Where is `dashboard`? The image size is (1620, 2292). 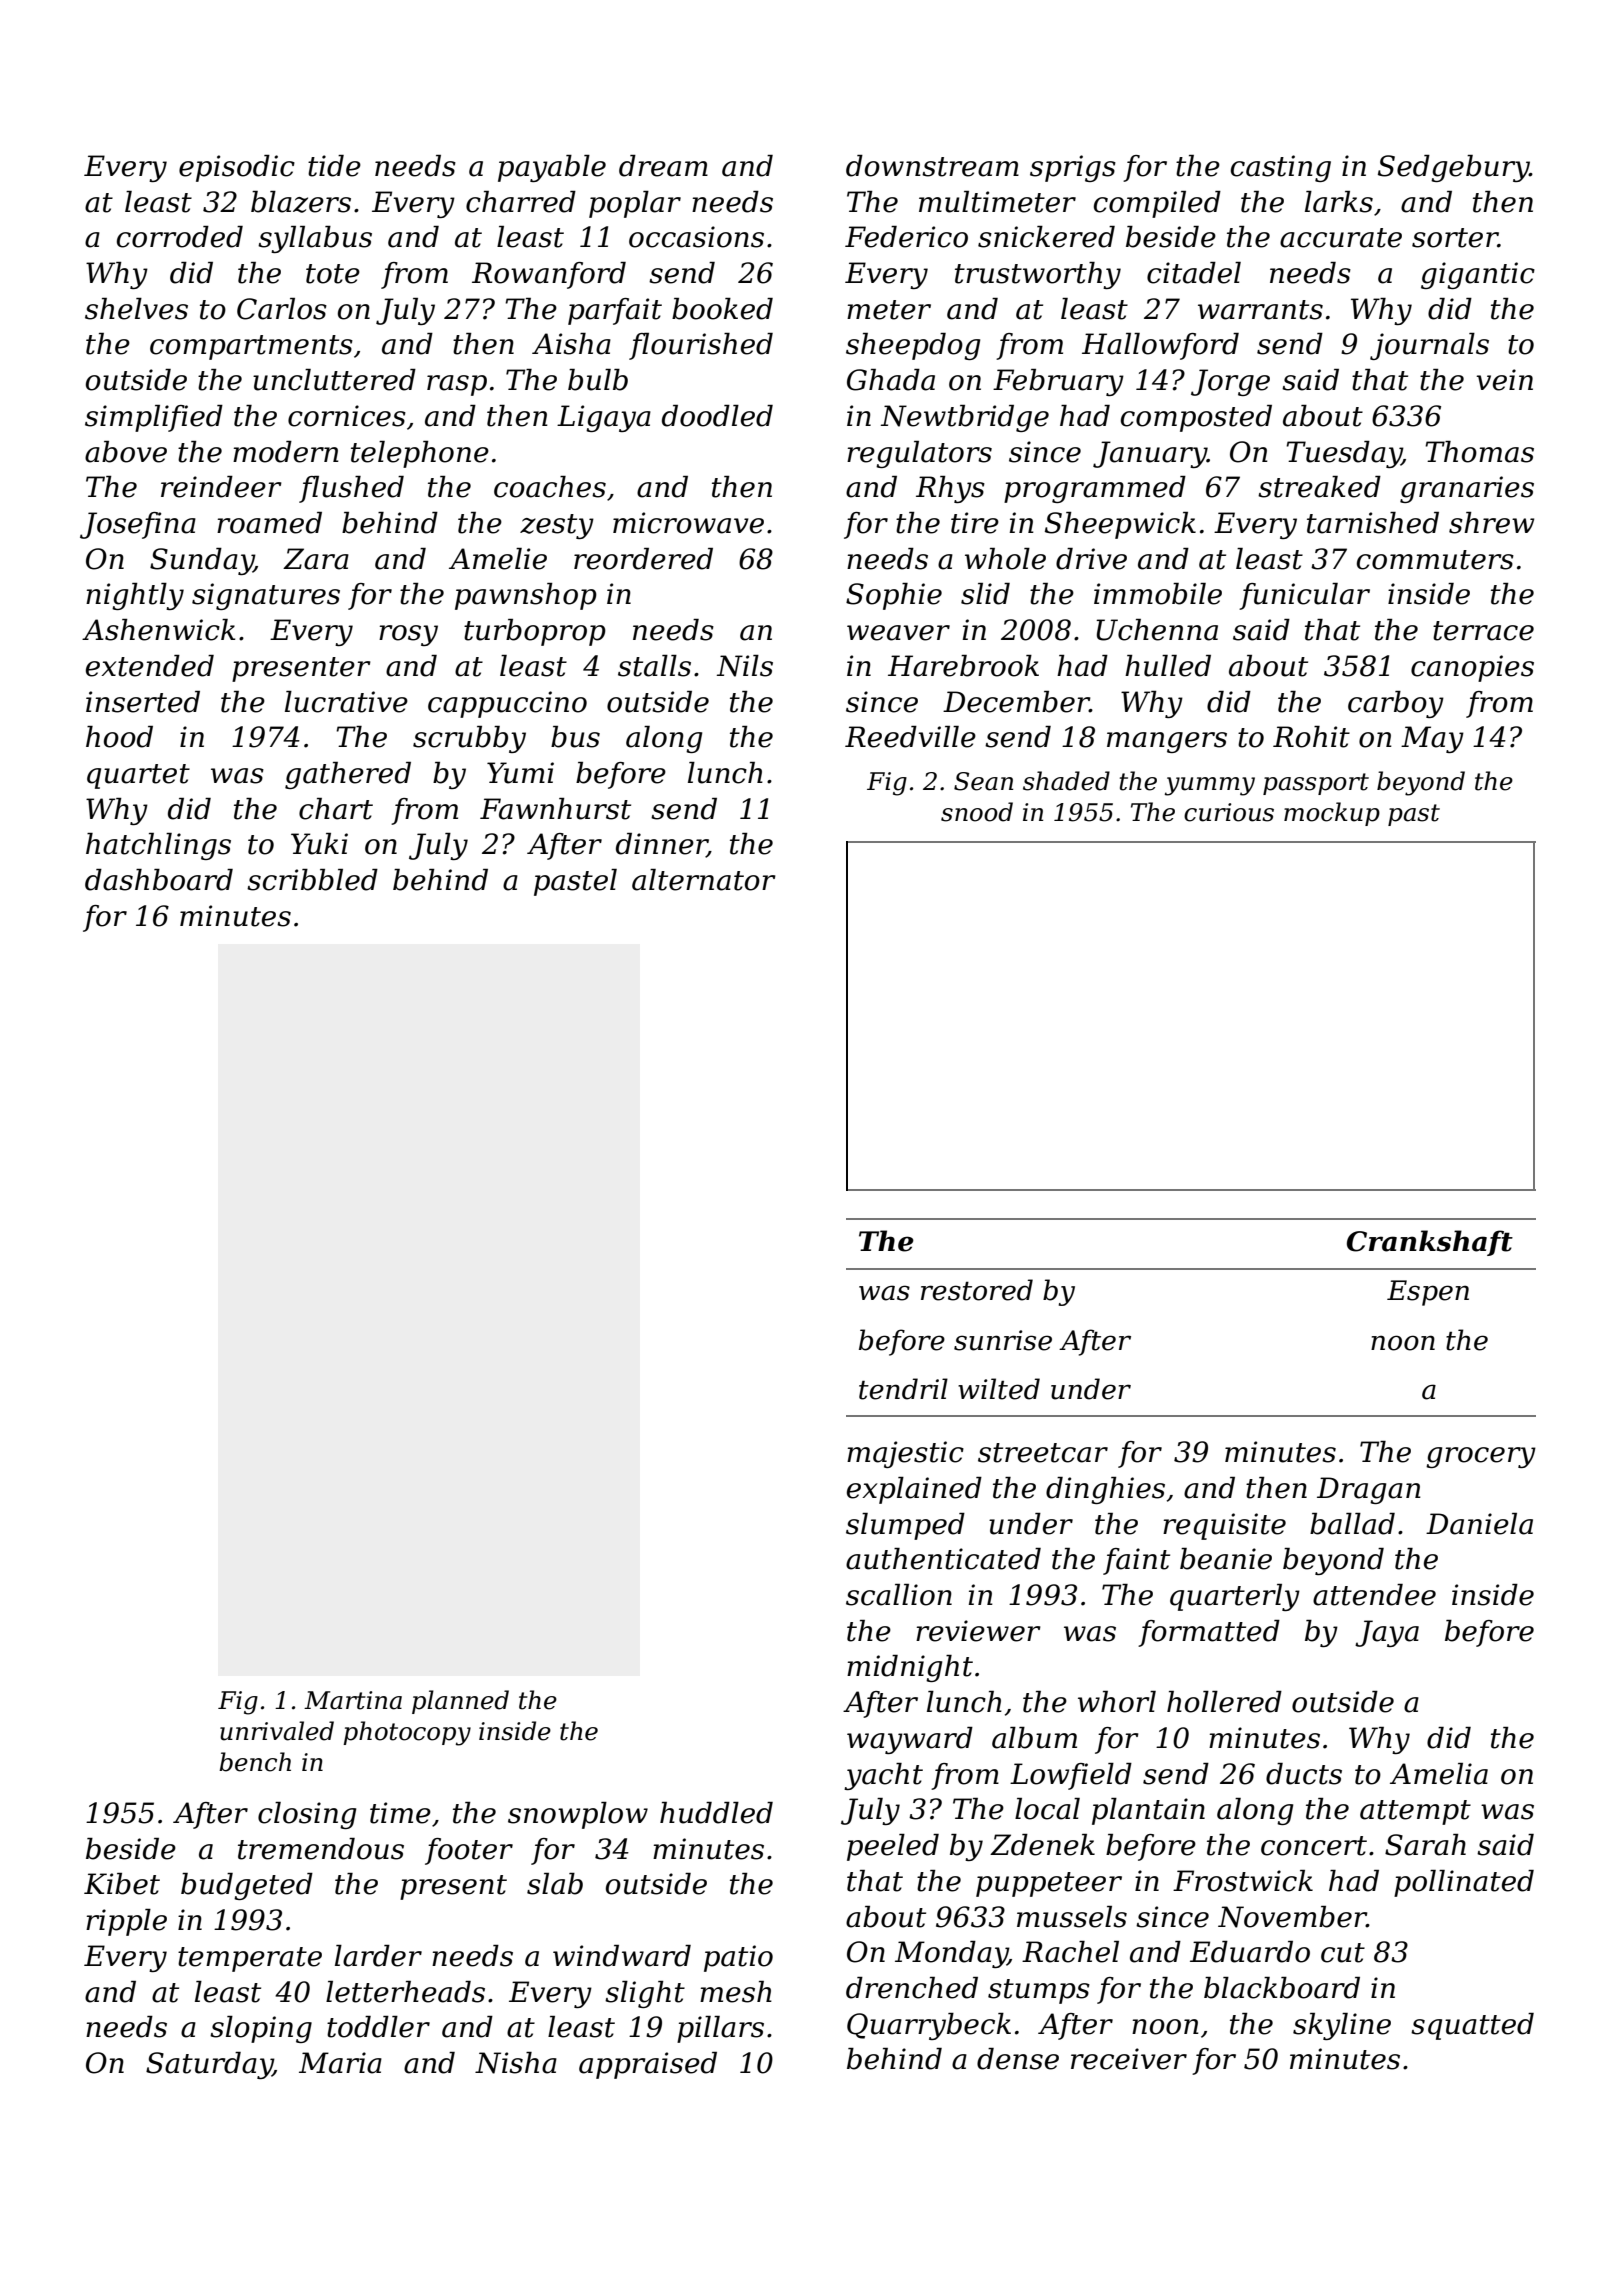
dashboard is located at coordinates (159, 880).
